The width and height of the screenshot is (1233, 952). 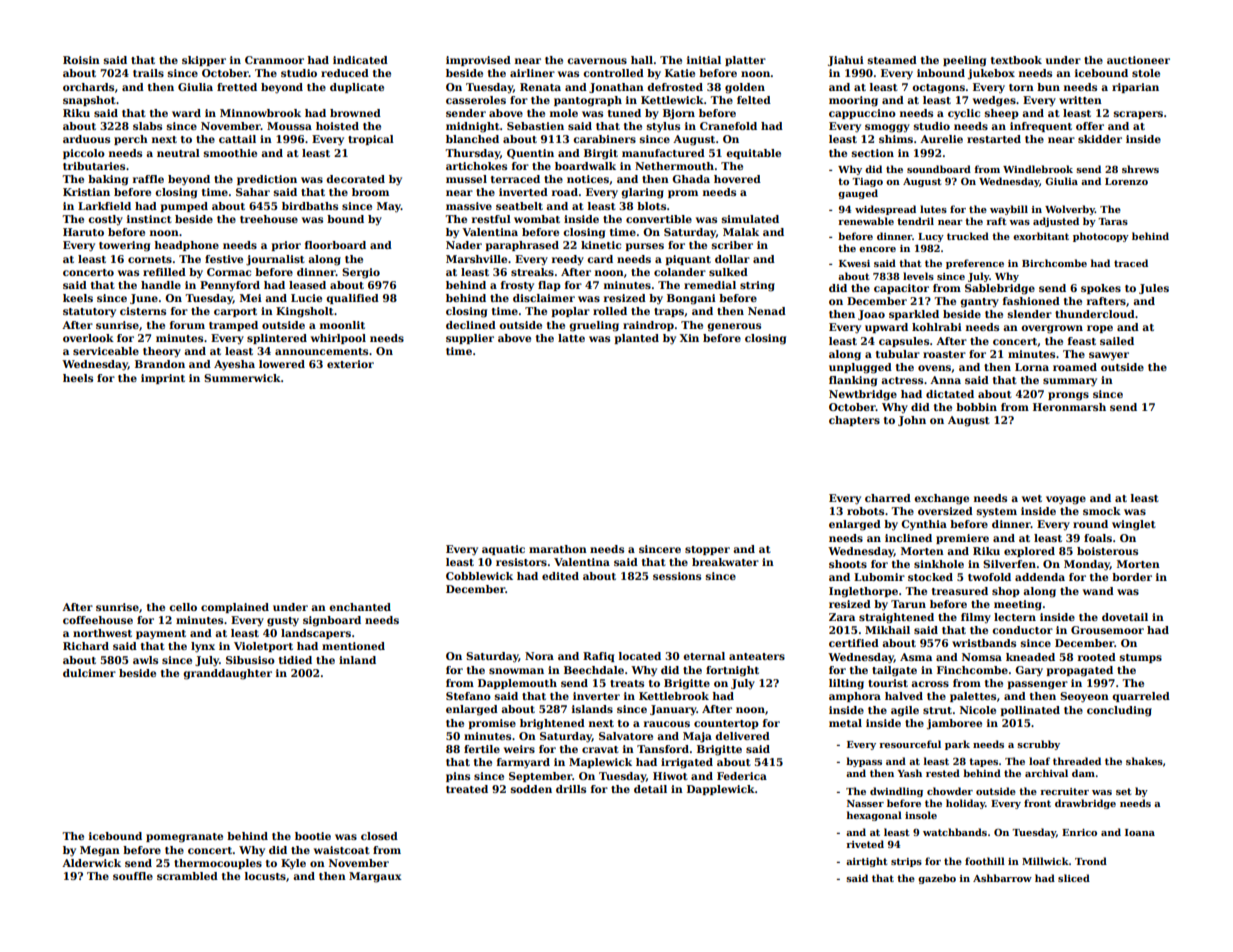 What do you see at coordinates (519, 749) in the screenshot?
I see `weirs` at bounding box center [519, 749].
